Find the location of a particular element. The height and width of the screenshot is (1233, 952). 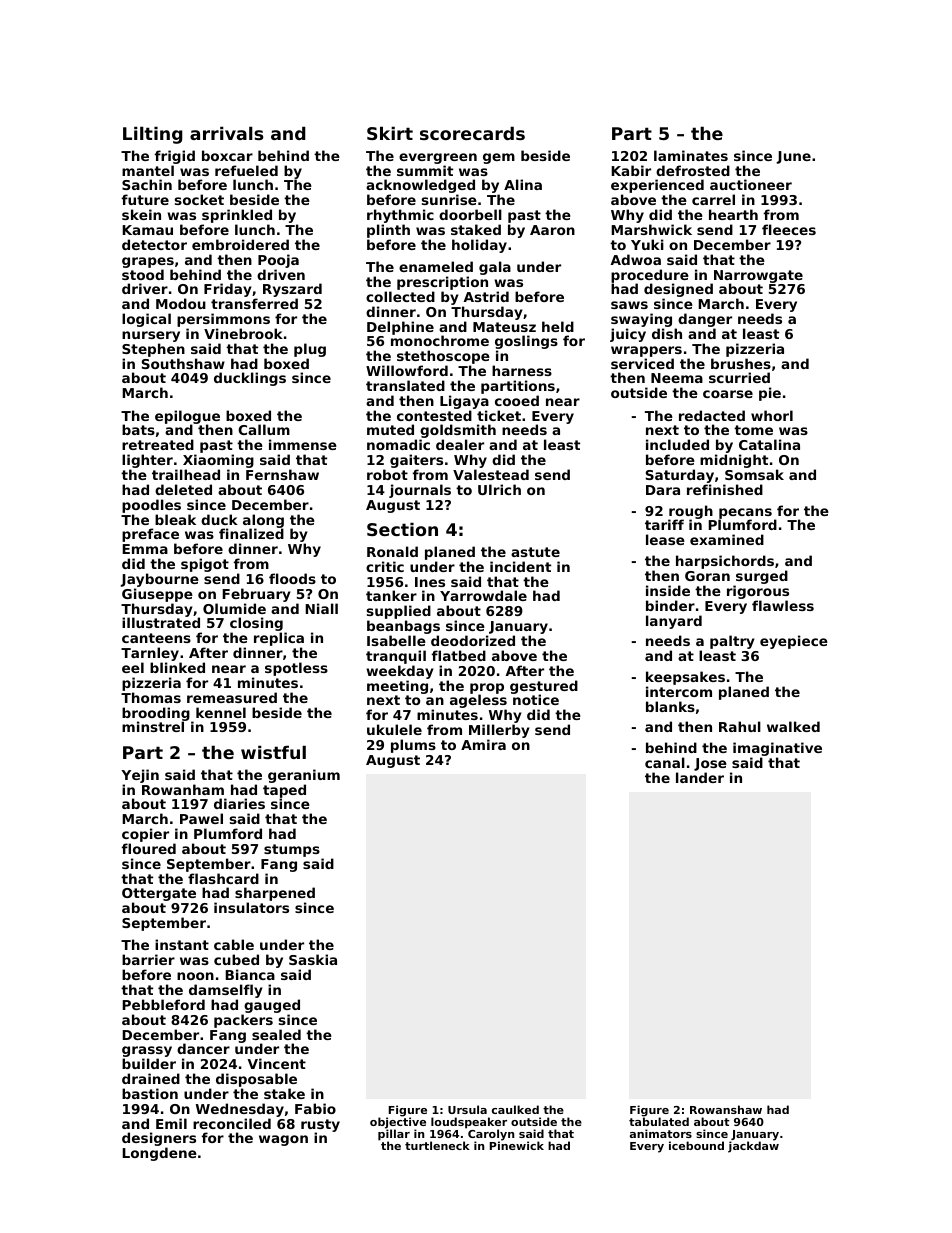

Lilting is located at coordinates (153, 135).
